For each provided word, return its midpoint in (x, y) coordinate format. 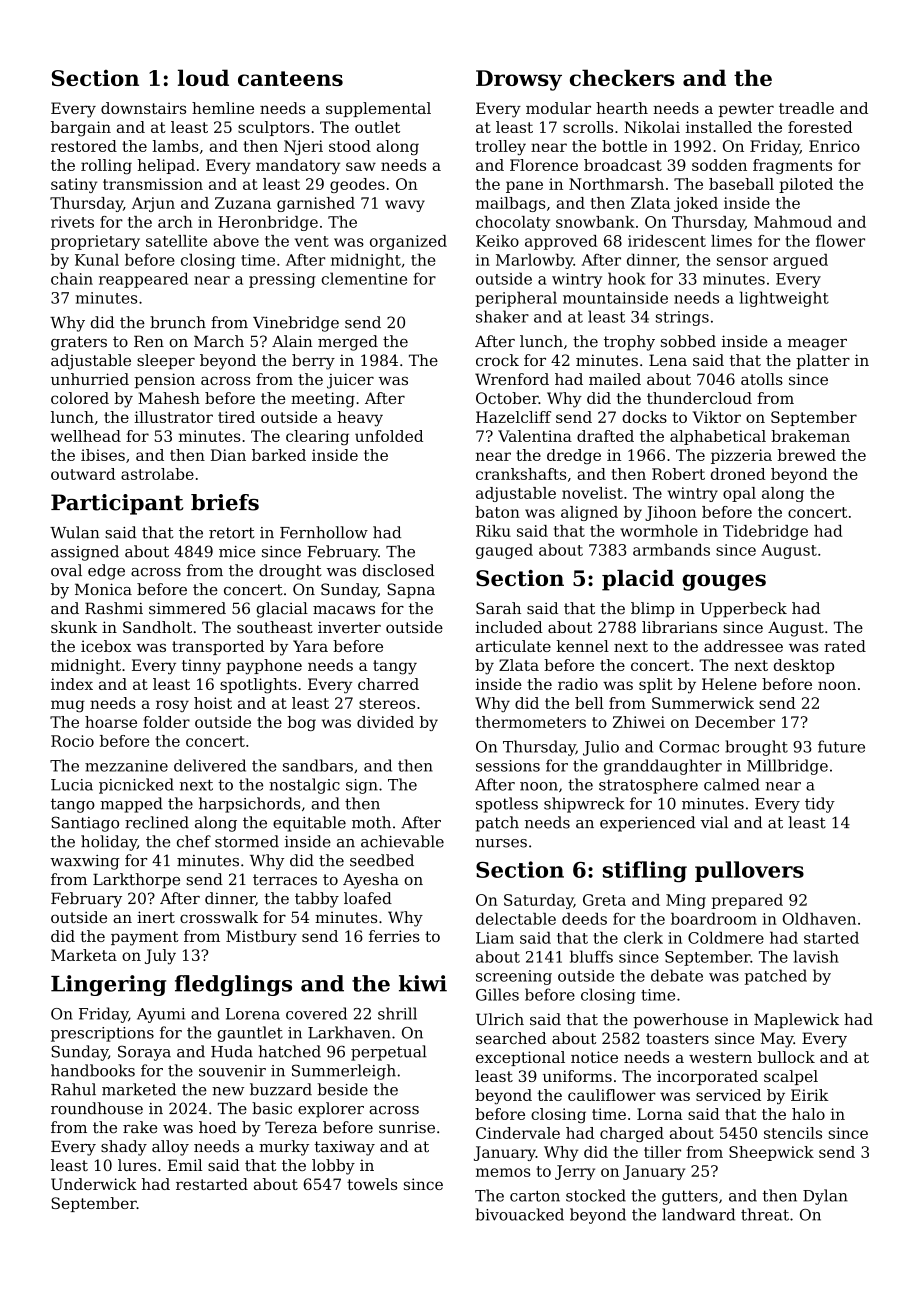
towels (372, 1184)
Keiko (497, 241)
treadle (806, 108)
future (841, 746)
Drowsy (519, 80)
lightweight (784, 299)
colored (80, 398)
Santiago (85, 824)
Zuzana (243, 203)
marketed (139, 1089)
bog (301, 723)
